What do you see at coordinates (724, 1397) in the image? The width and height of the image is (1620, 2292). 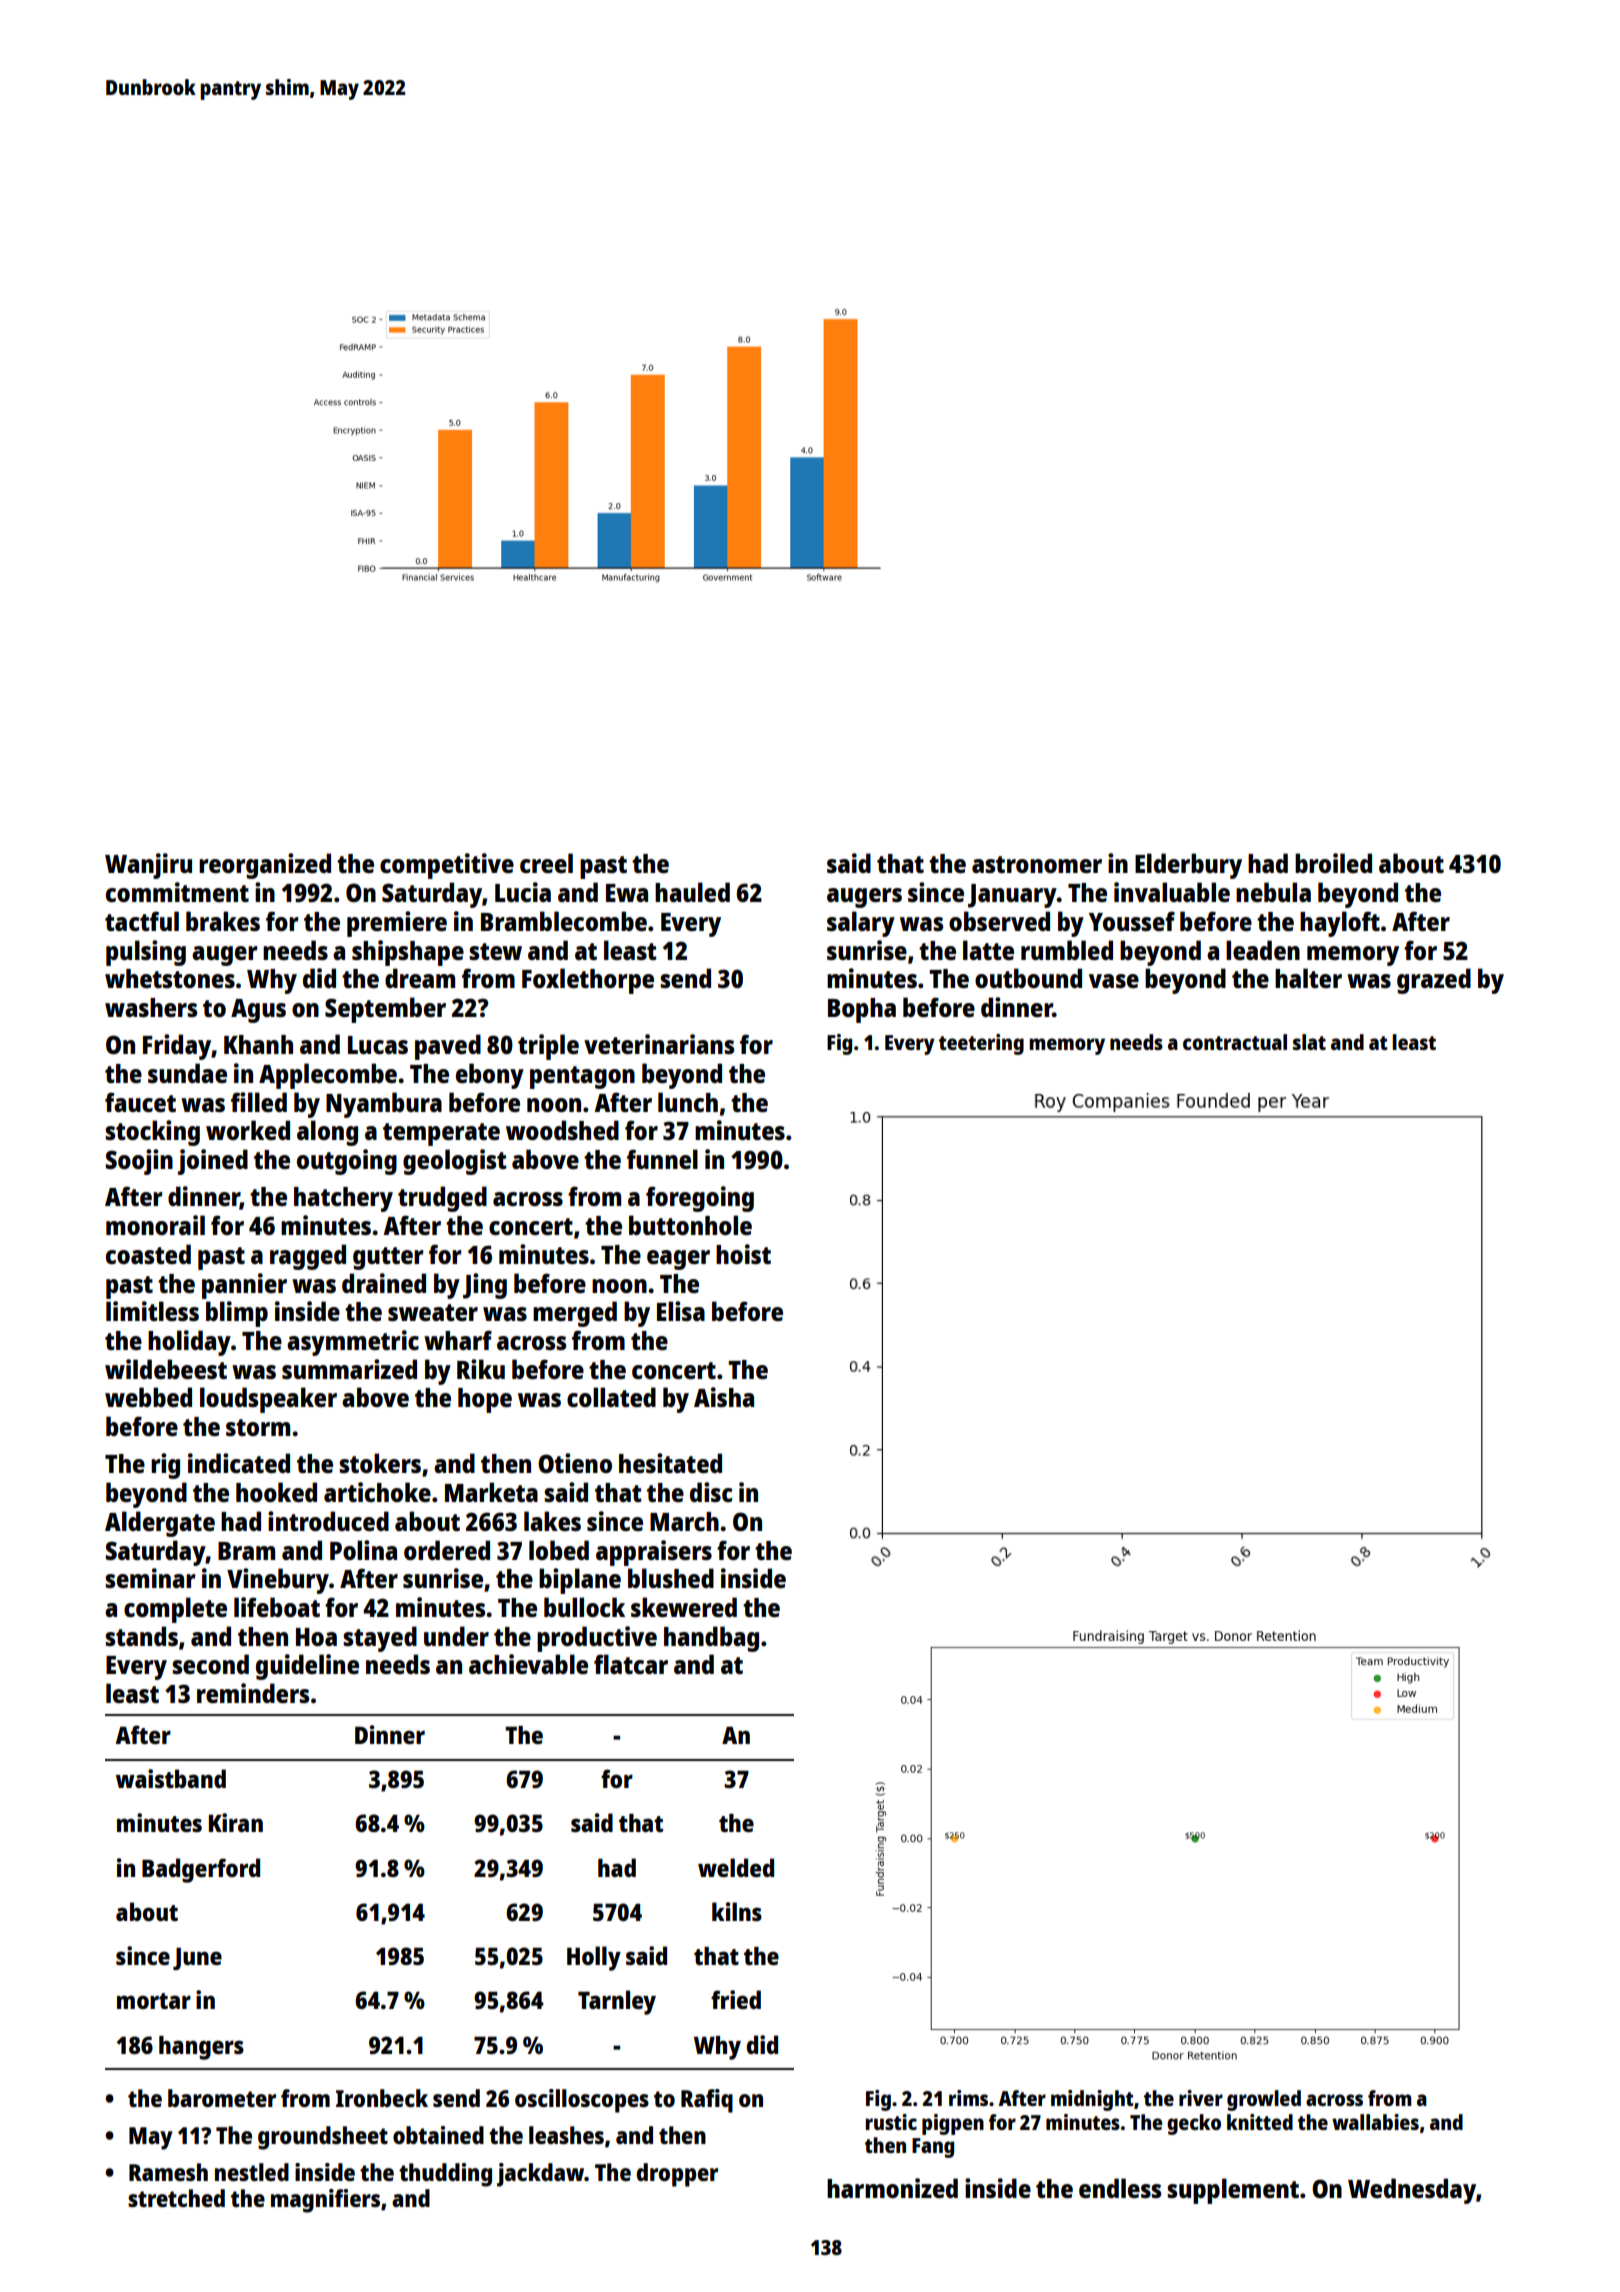 I see `Aisha` at bounding box center [724, 1397].
